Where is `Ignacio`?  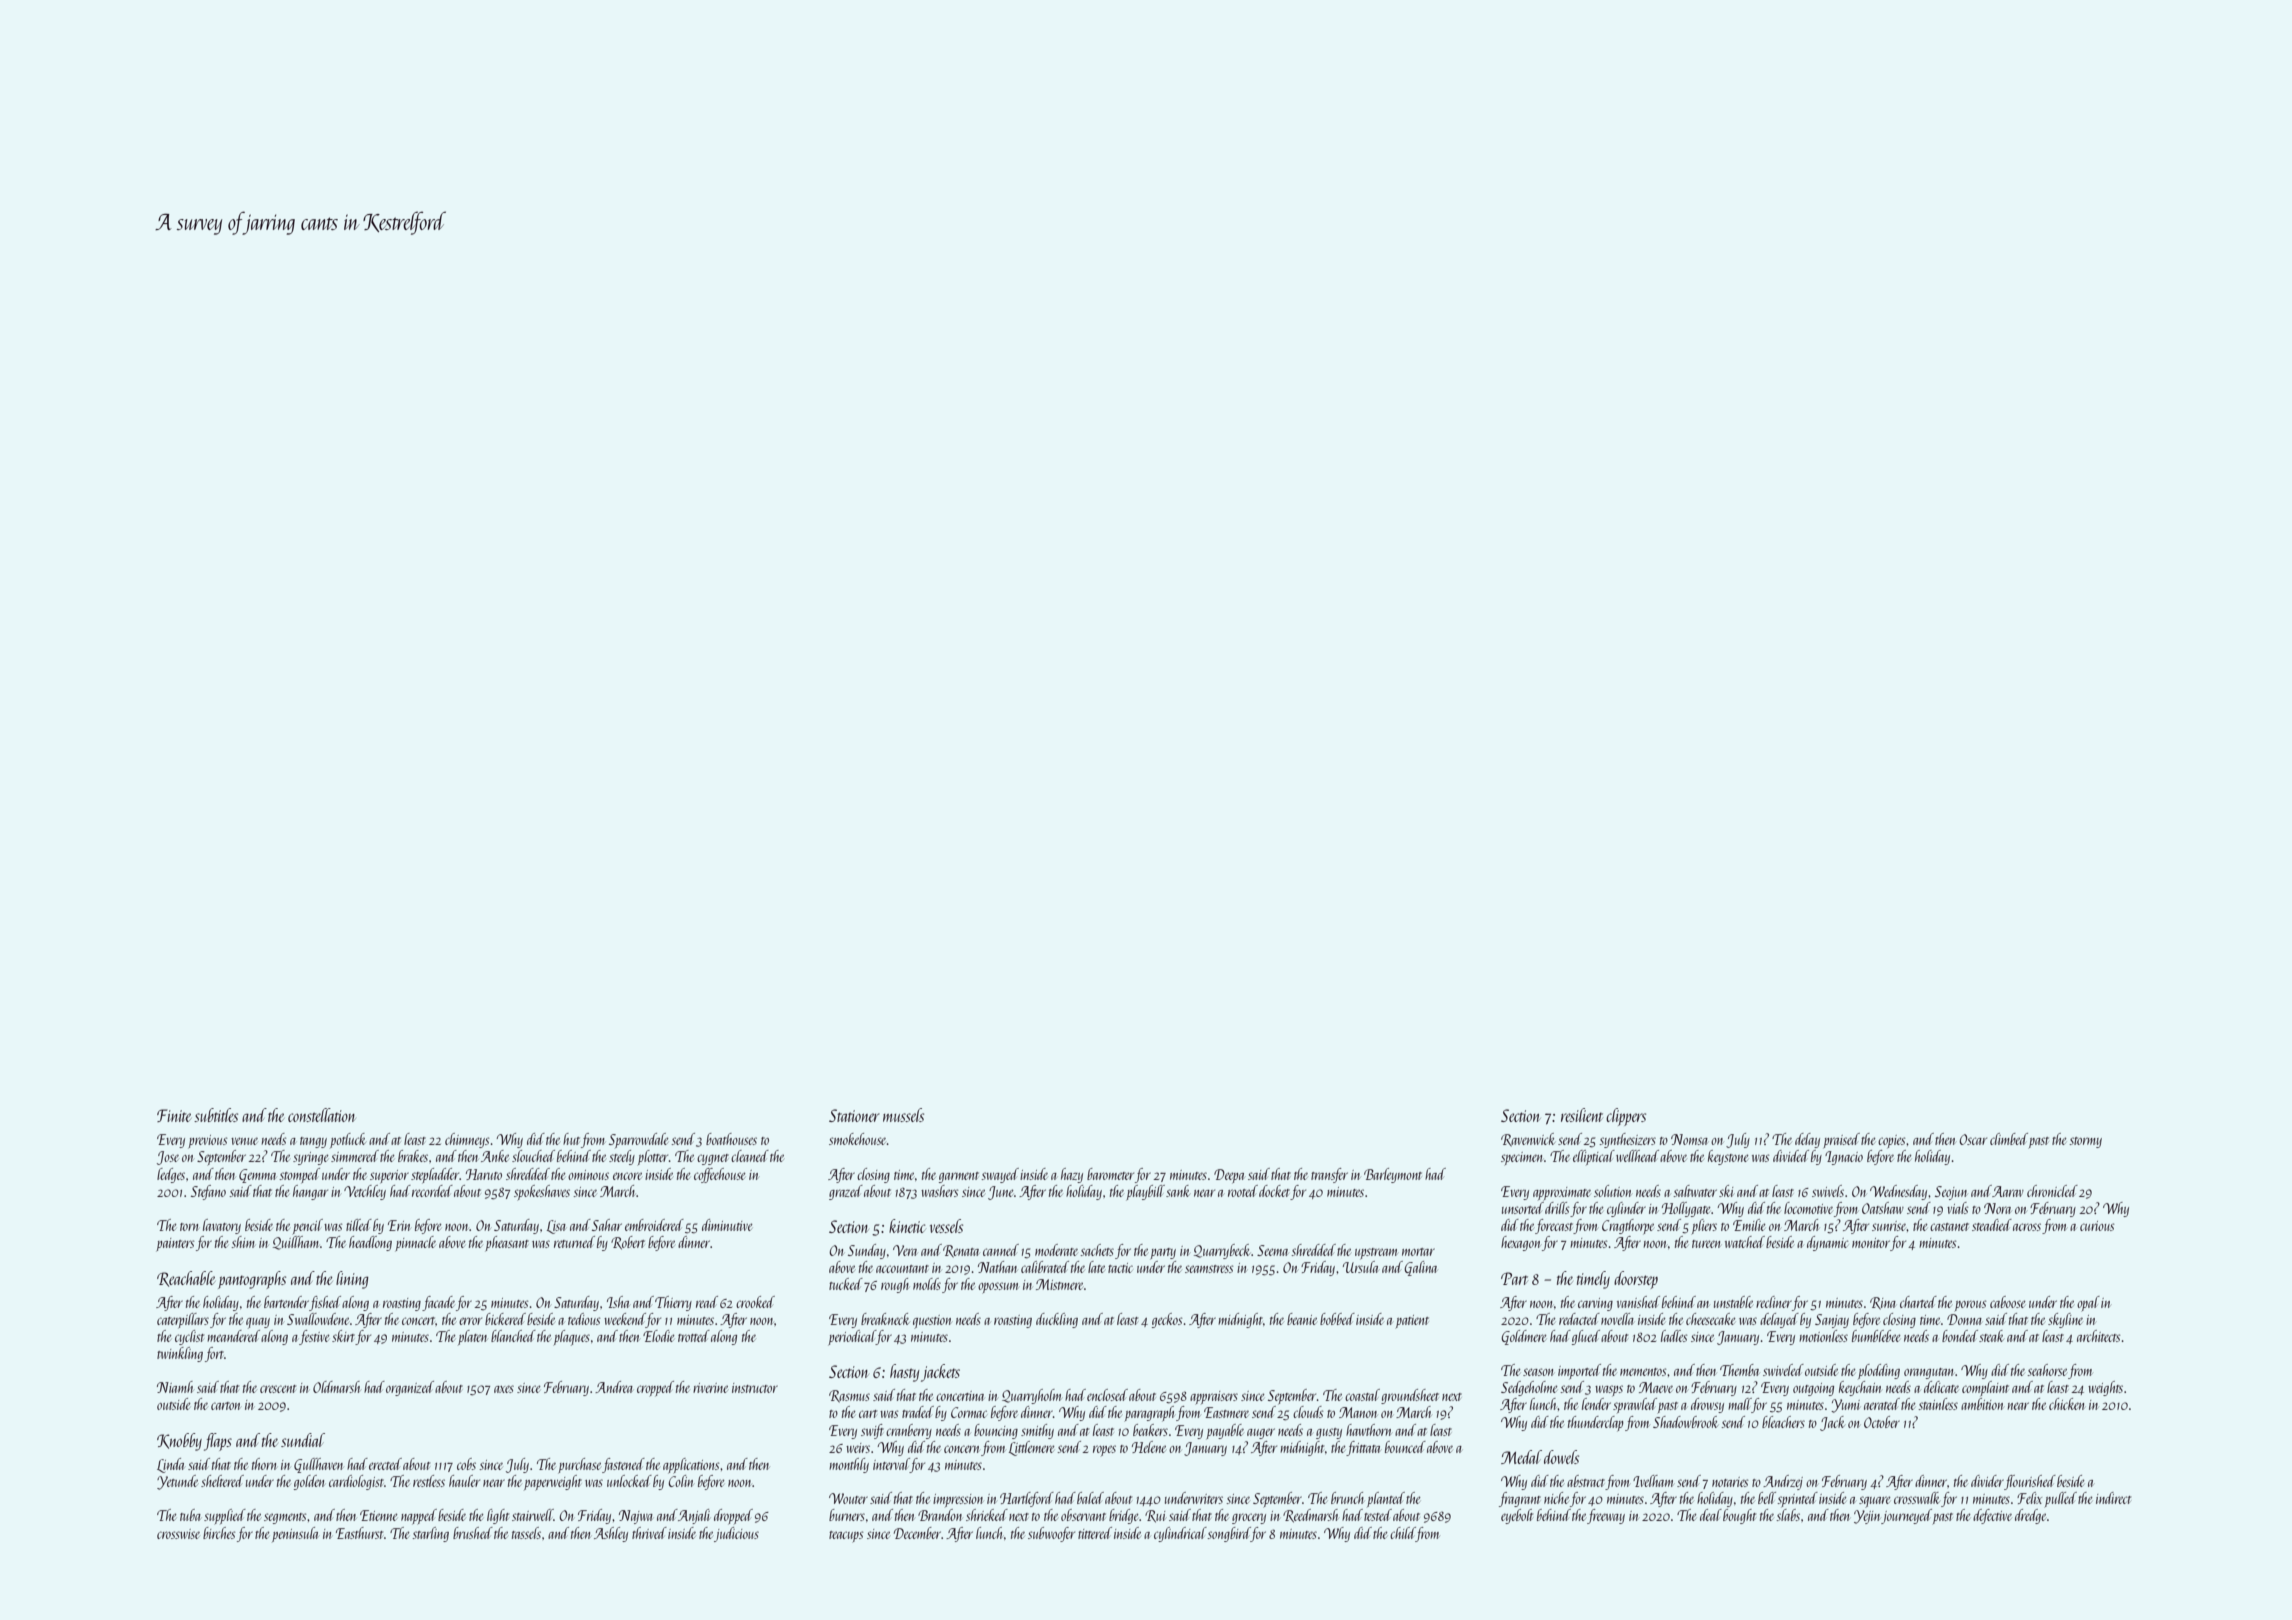
Ignacio is located at coordinates (1844, 1158).
